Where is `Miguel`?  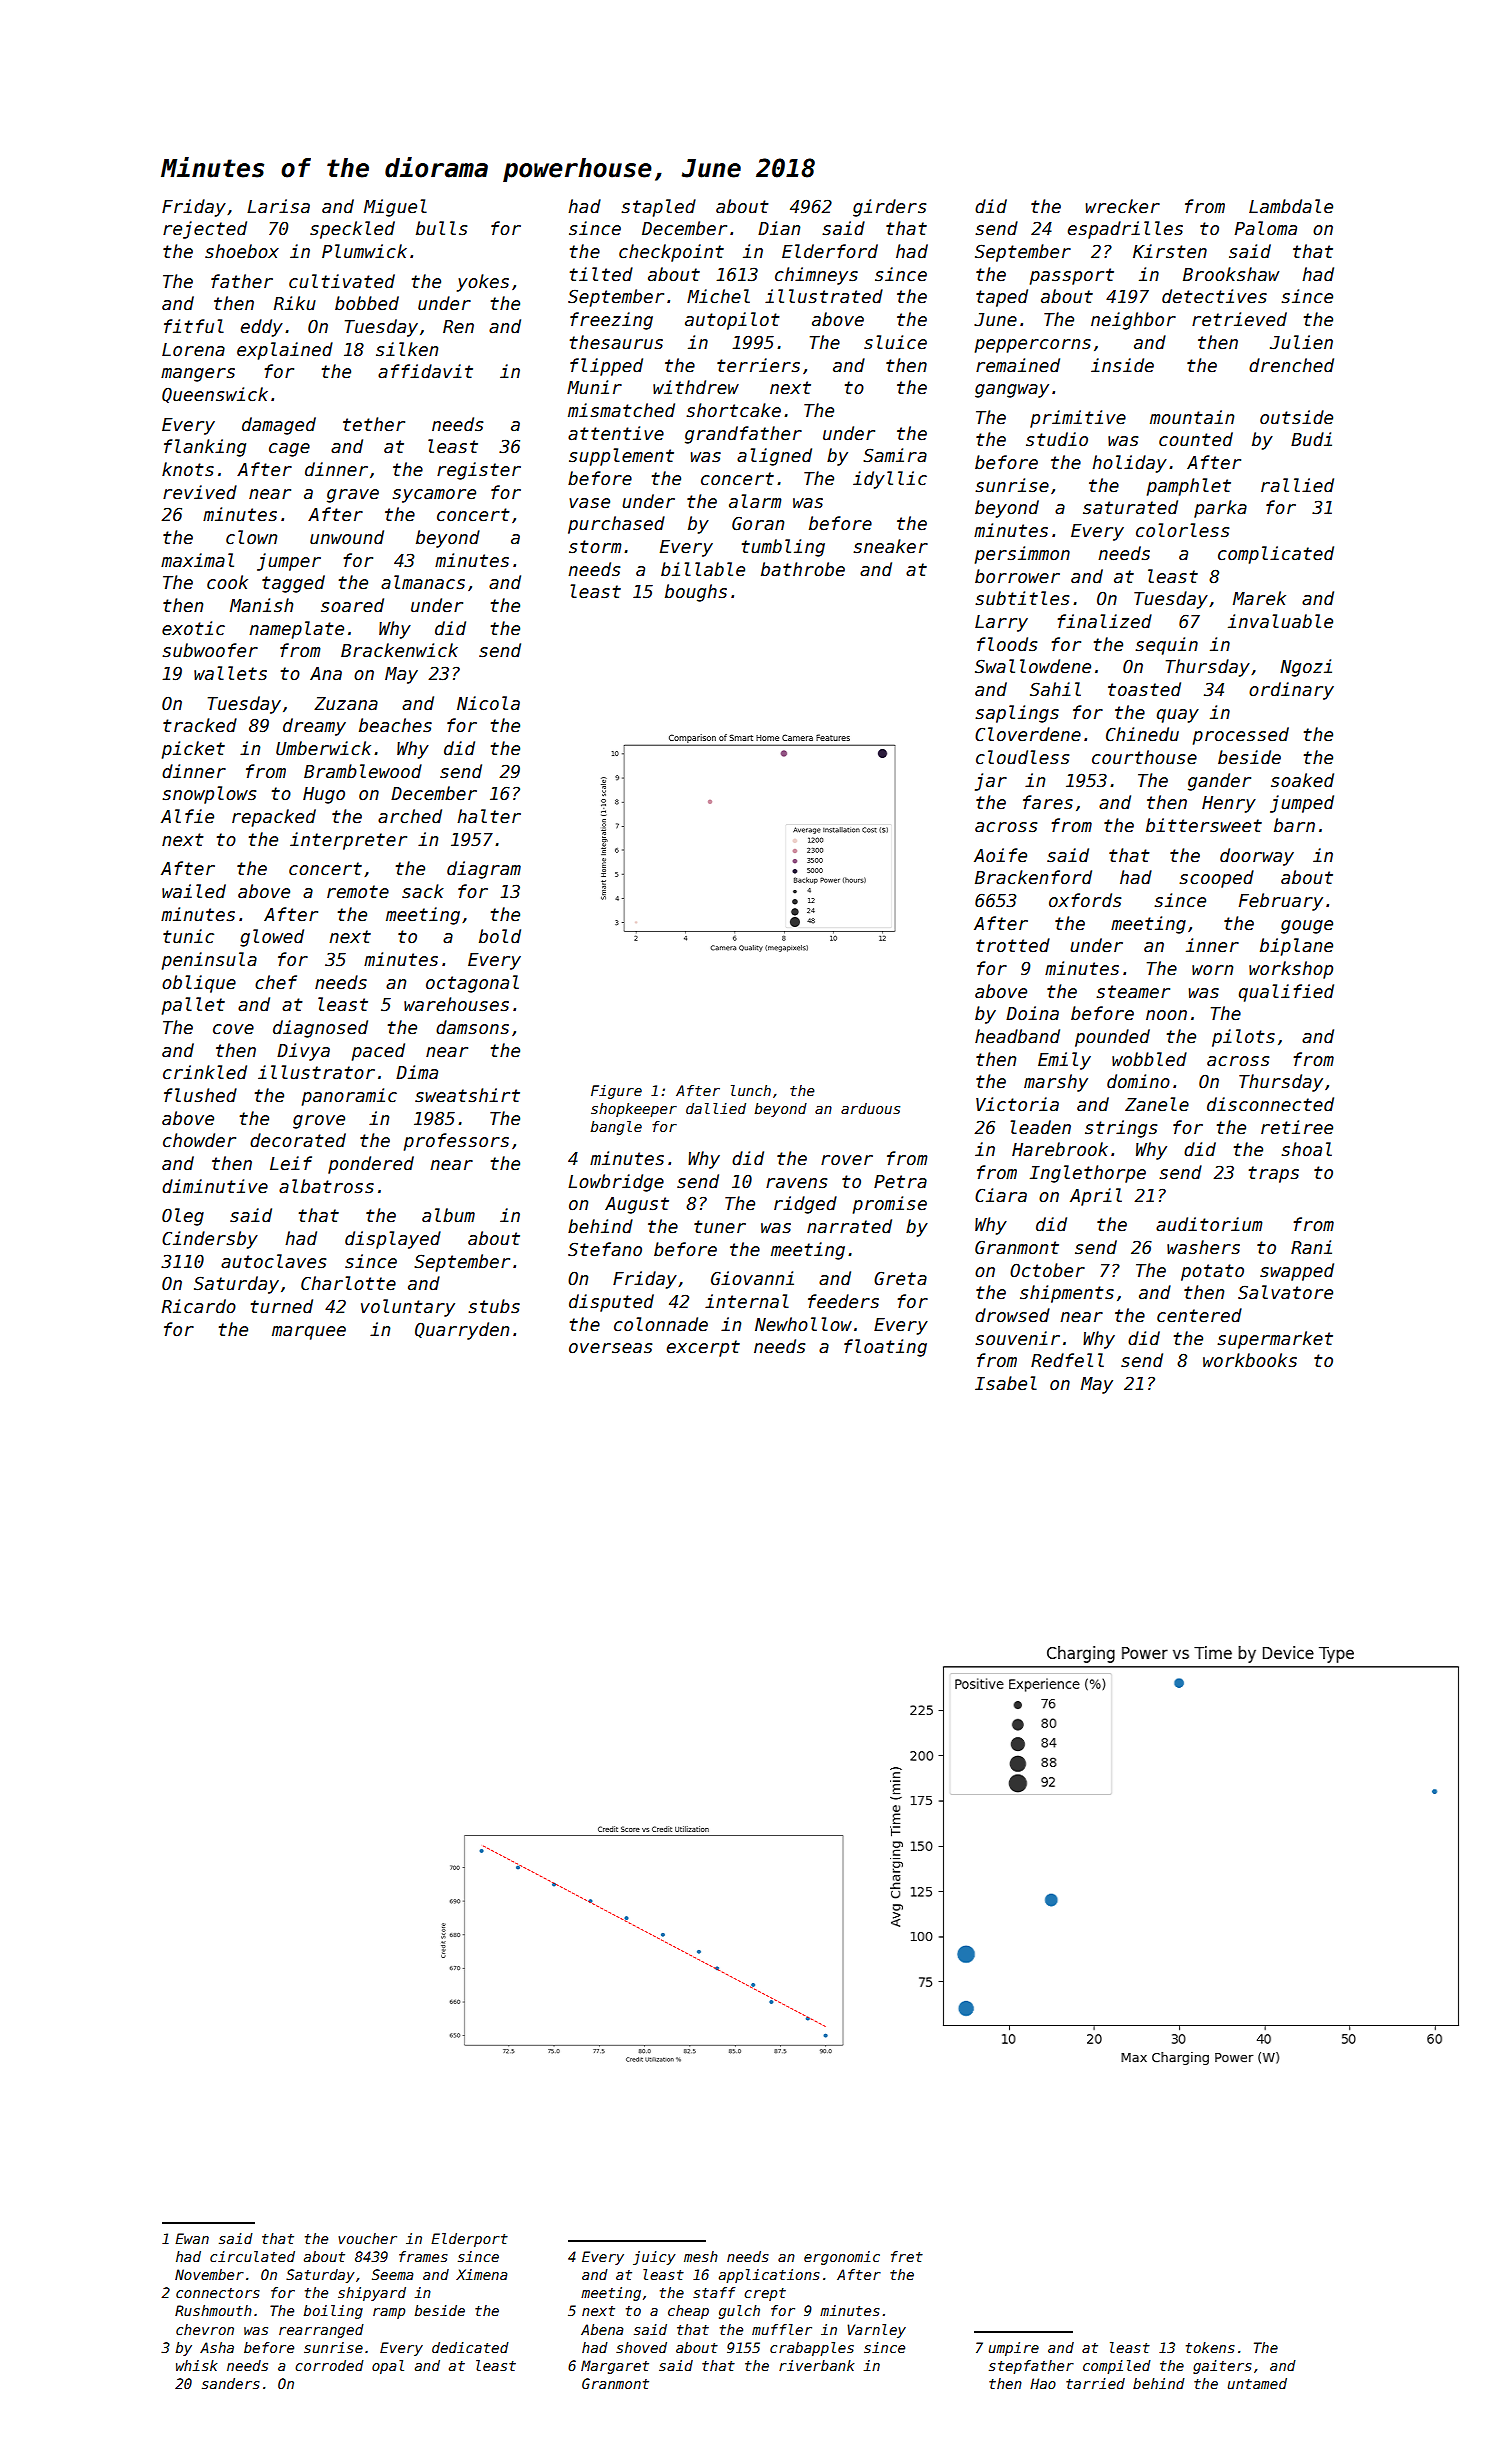 Miguel is located at coordinates (395, 208).
